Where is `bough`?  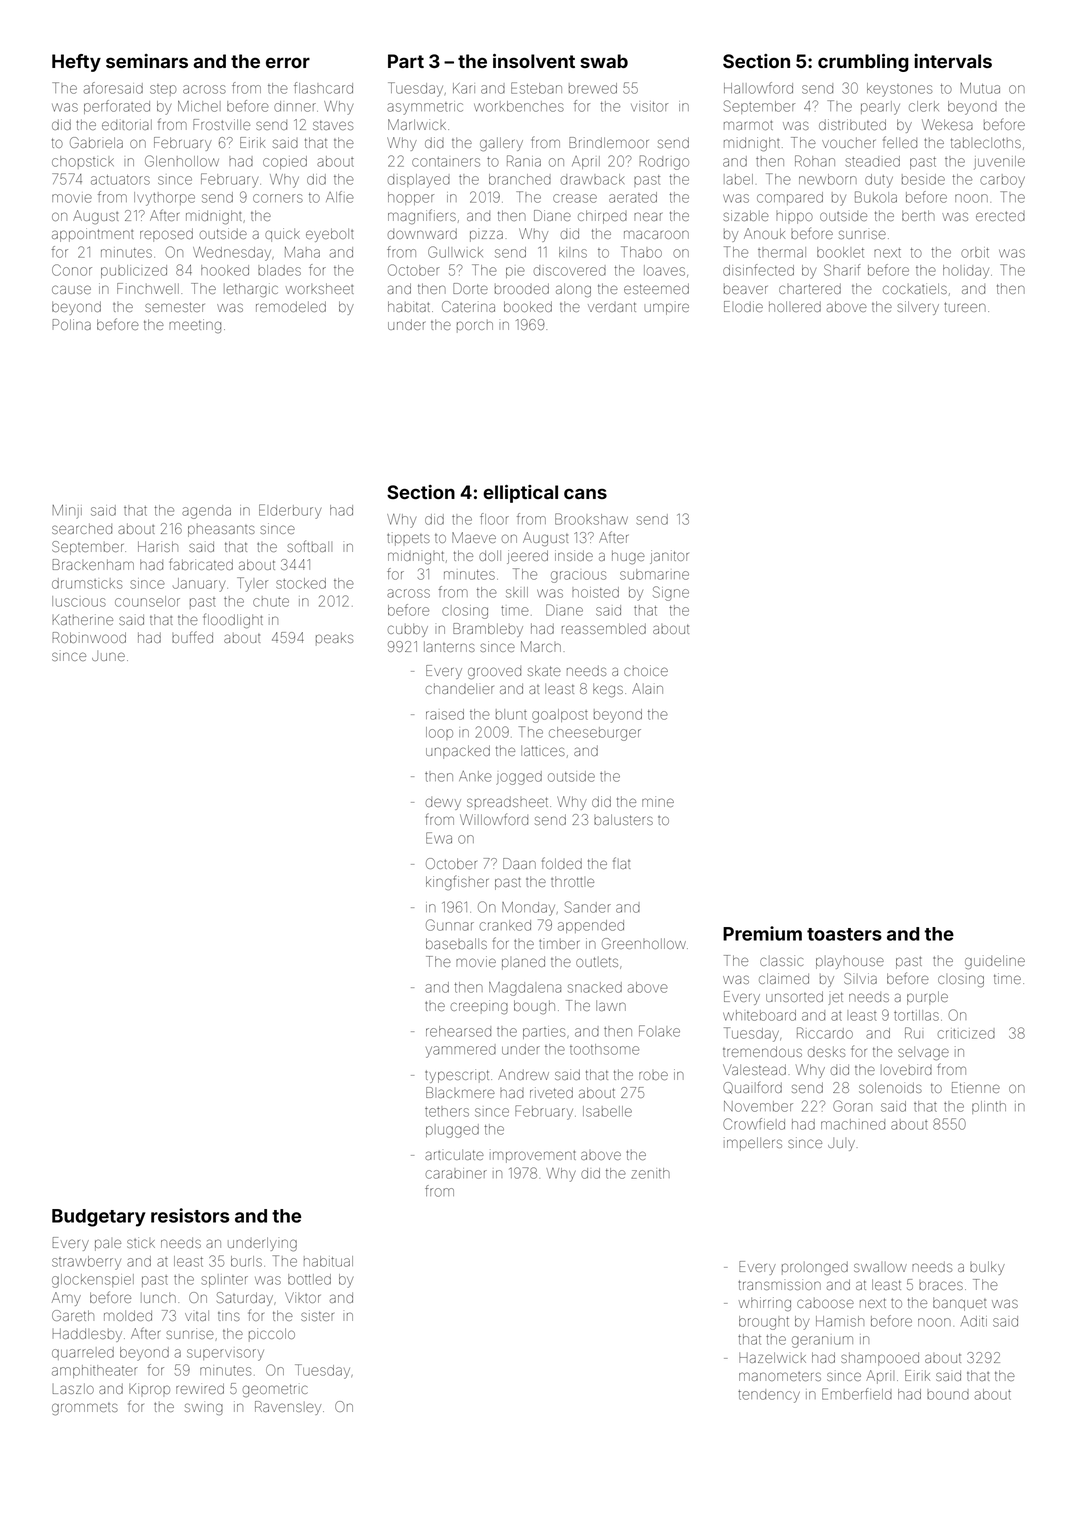 bough is located at coordinates (534, 1007).
